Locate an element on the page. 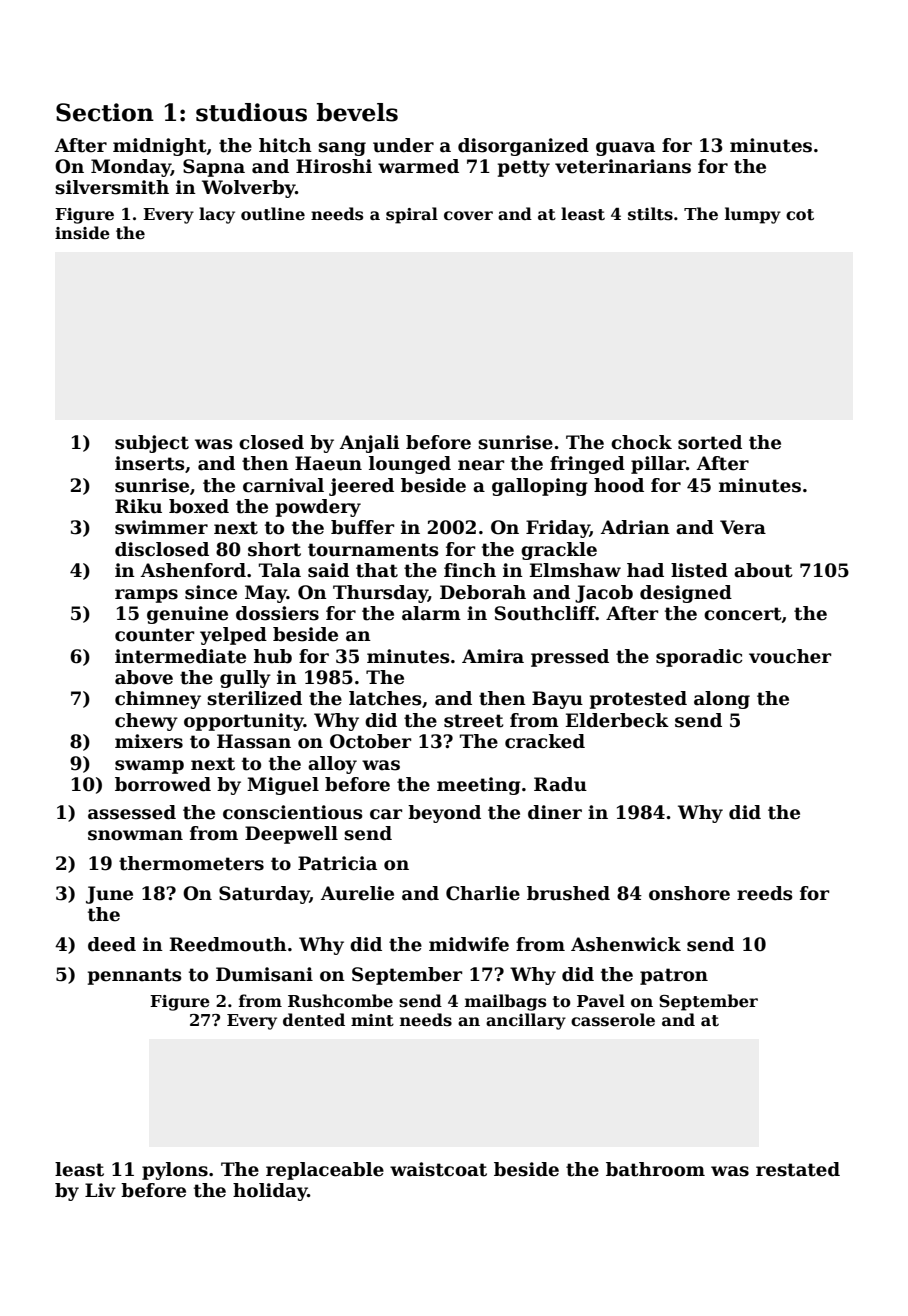  thermometers is located at coordinates (191, 863).
